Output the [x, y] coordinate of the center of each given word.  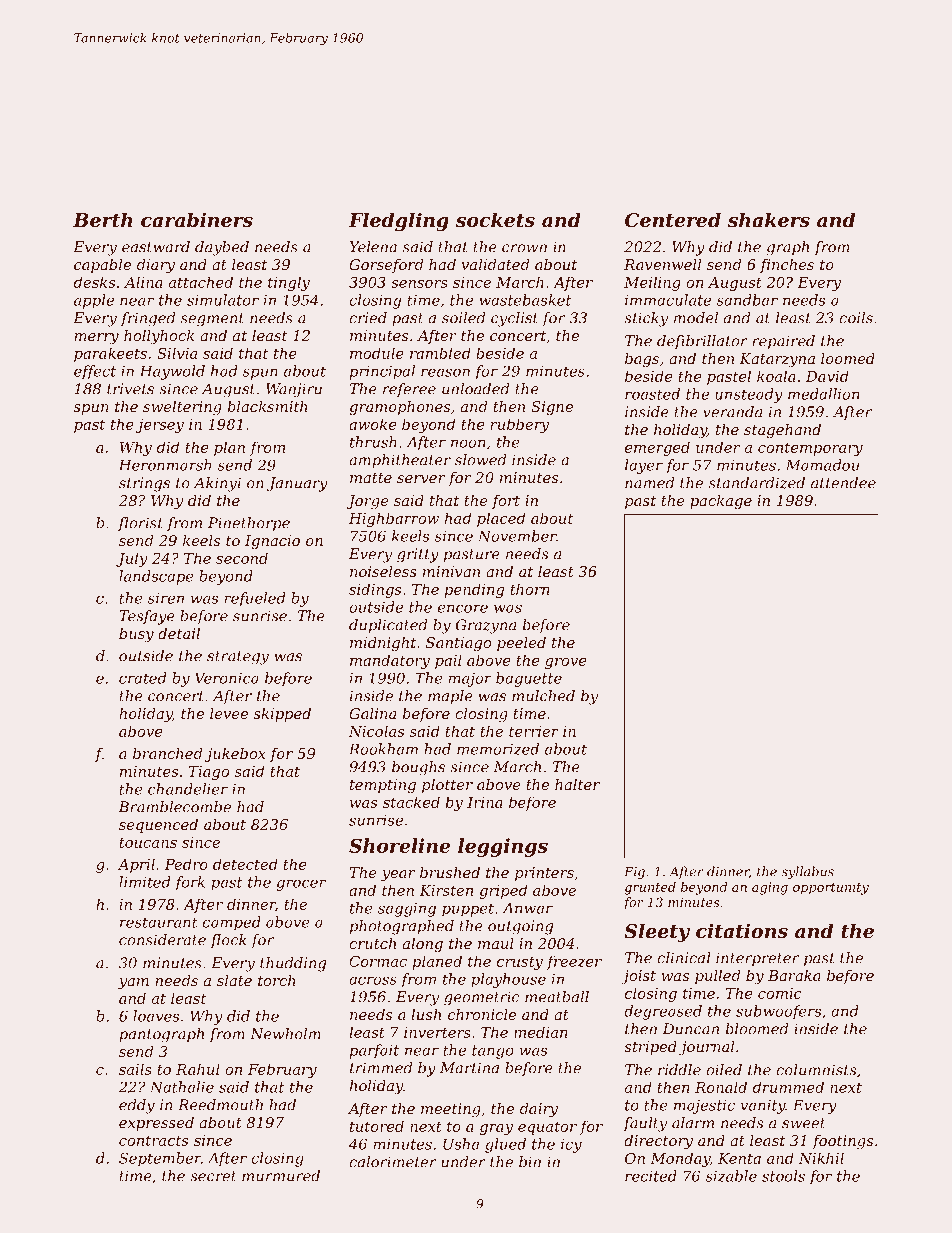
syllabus [807, 872]
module [377, 353]
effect [95, 372]
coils [856, 318]
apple [94, 301]
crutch [372, 943]
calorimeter [393, 1162]
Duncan [691, 1029]
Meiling [652, 283]
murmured [281, 1176]
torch [277, 980]
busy [136, 635]
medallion [823, 394]
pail [448, 661]
